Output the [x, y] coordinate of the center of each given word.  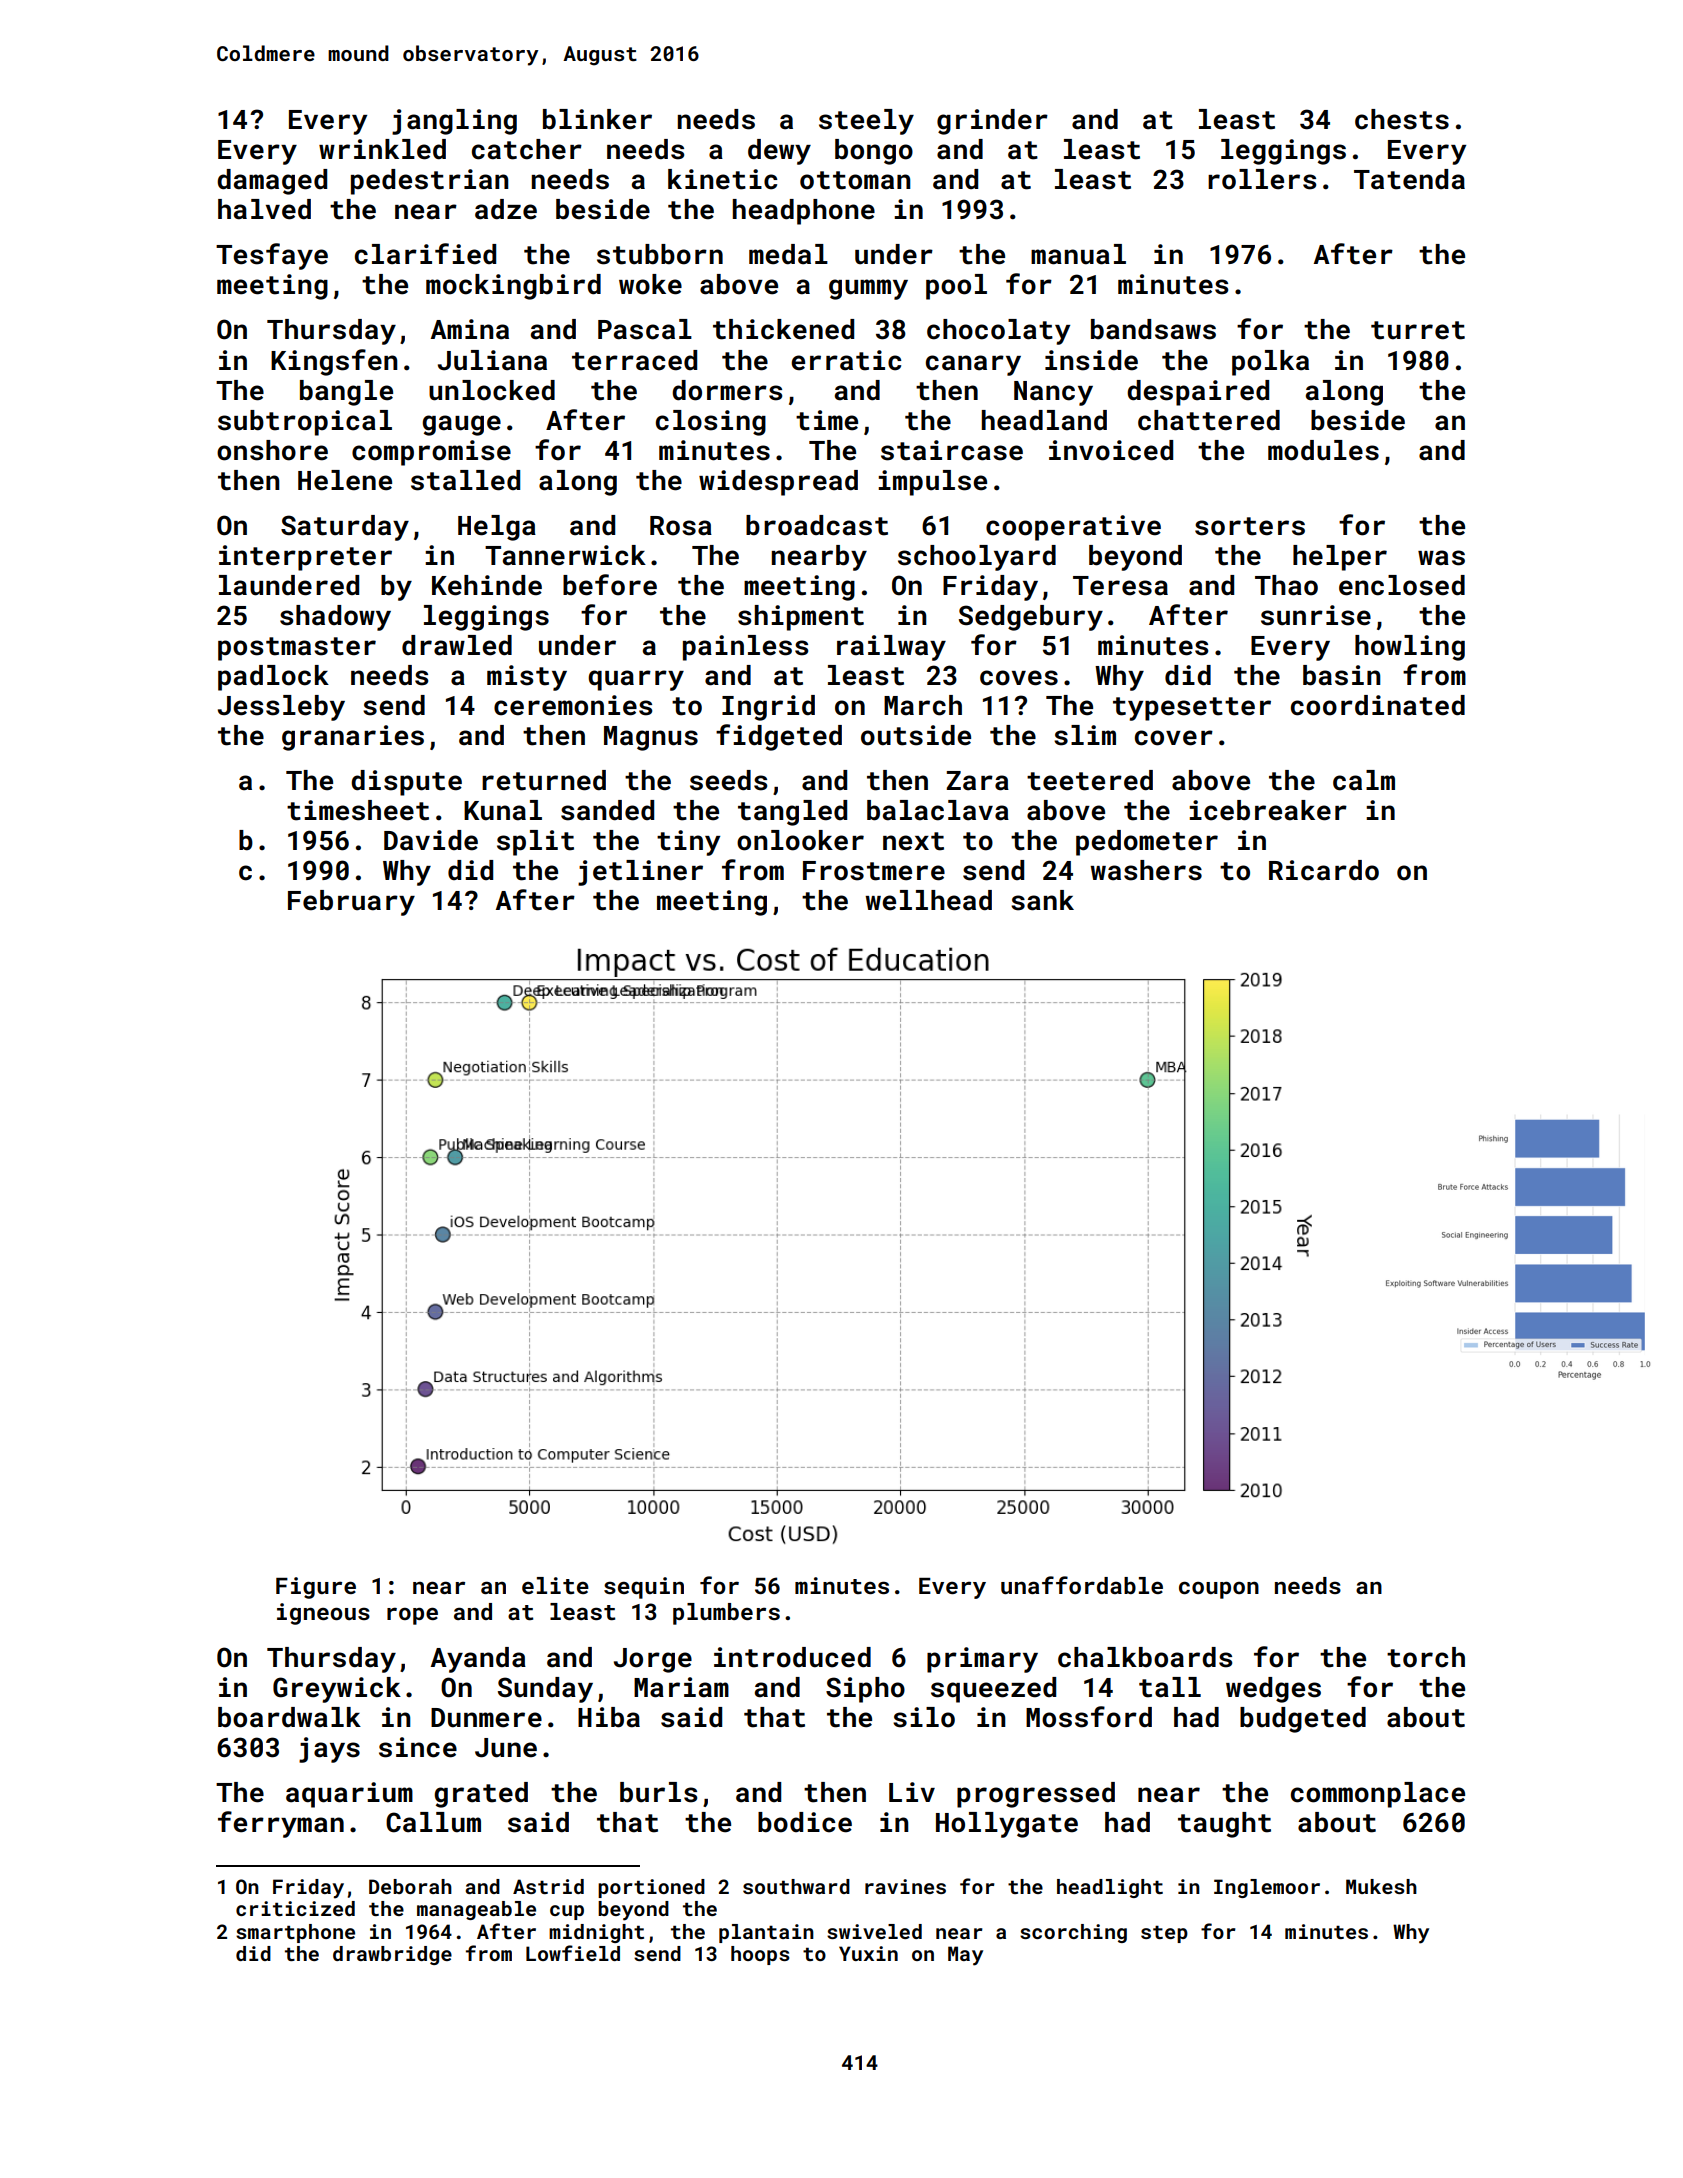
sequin [644, 1588]
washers [1146, 870]
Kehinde [487, 585]
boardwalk [289, 1717]
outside [916, 735]
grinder [992, 122]
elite [555, 1585]
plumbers [726, 1614]
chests [1402, 119]
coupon [1219, 1590]
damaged [272, 182]
